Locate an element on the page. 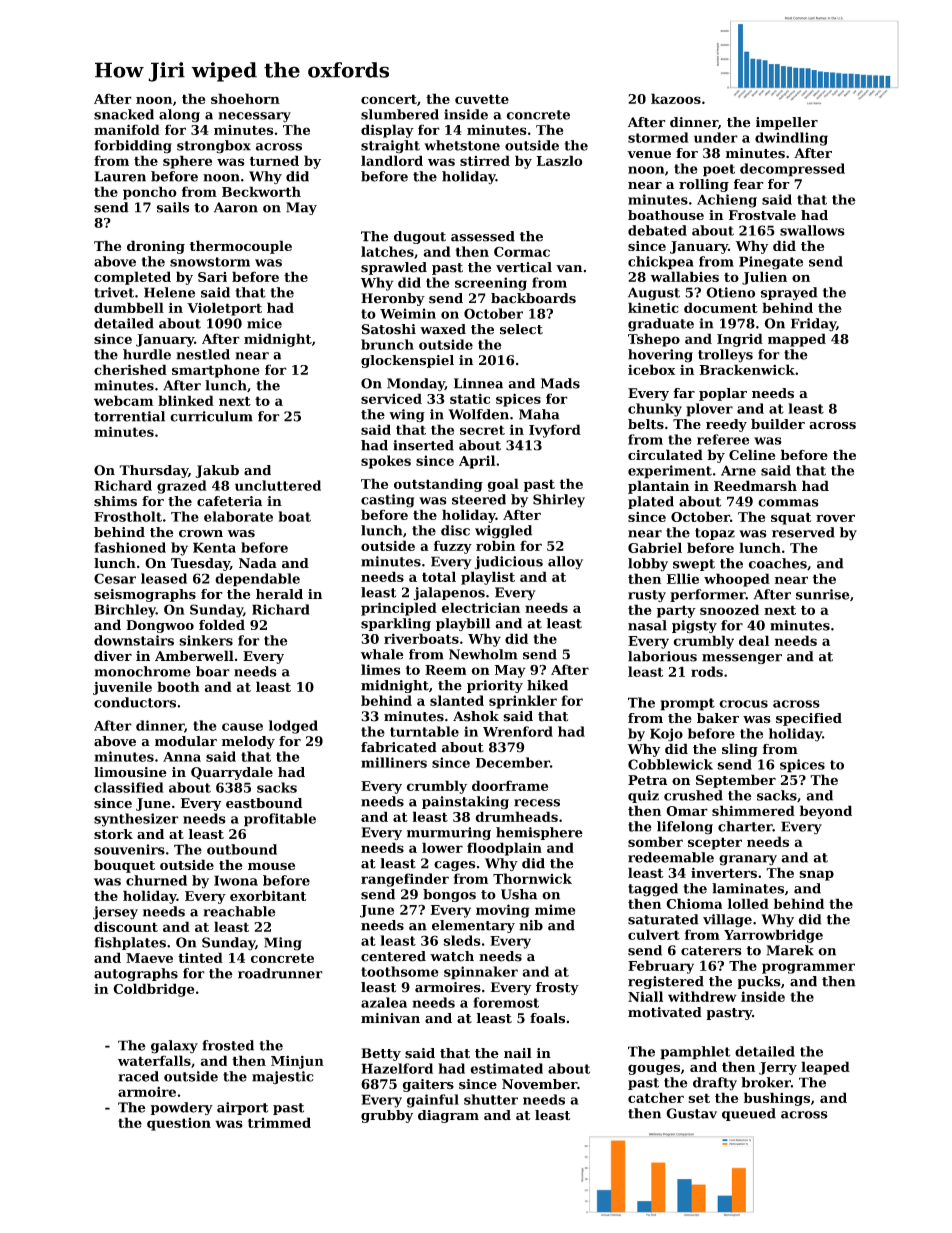 Image resolution: width=952 pixels, height=1233 pixels. churned is located at coordinates (156, 880).
